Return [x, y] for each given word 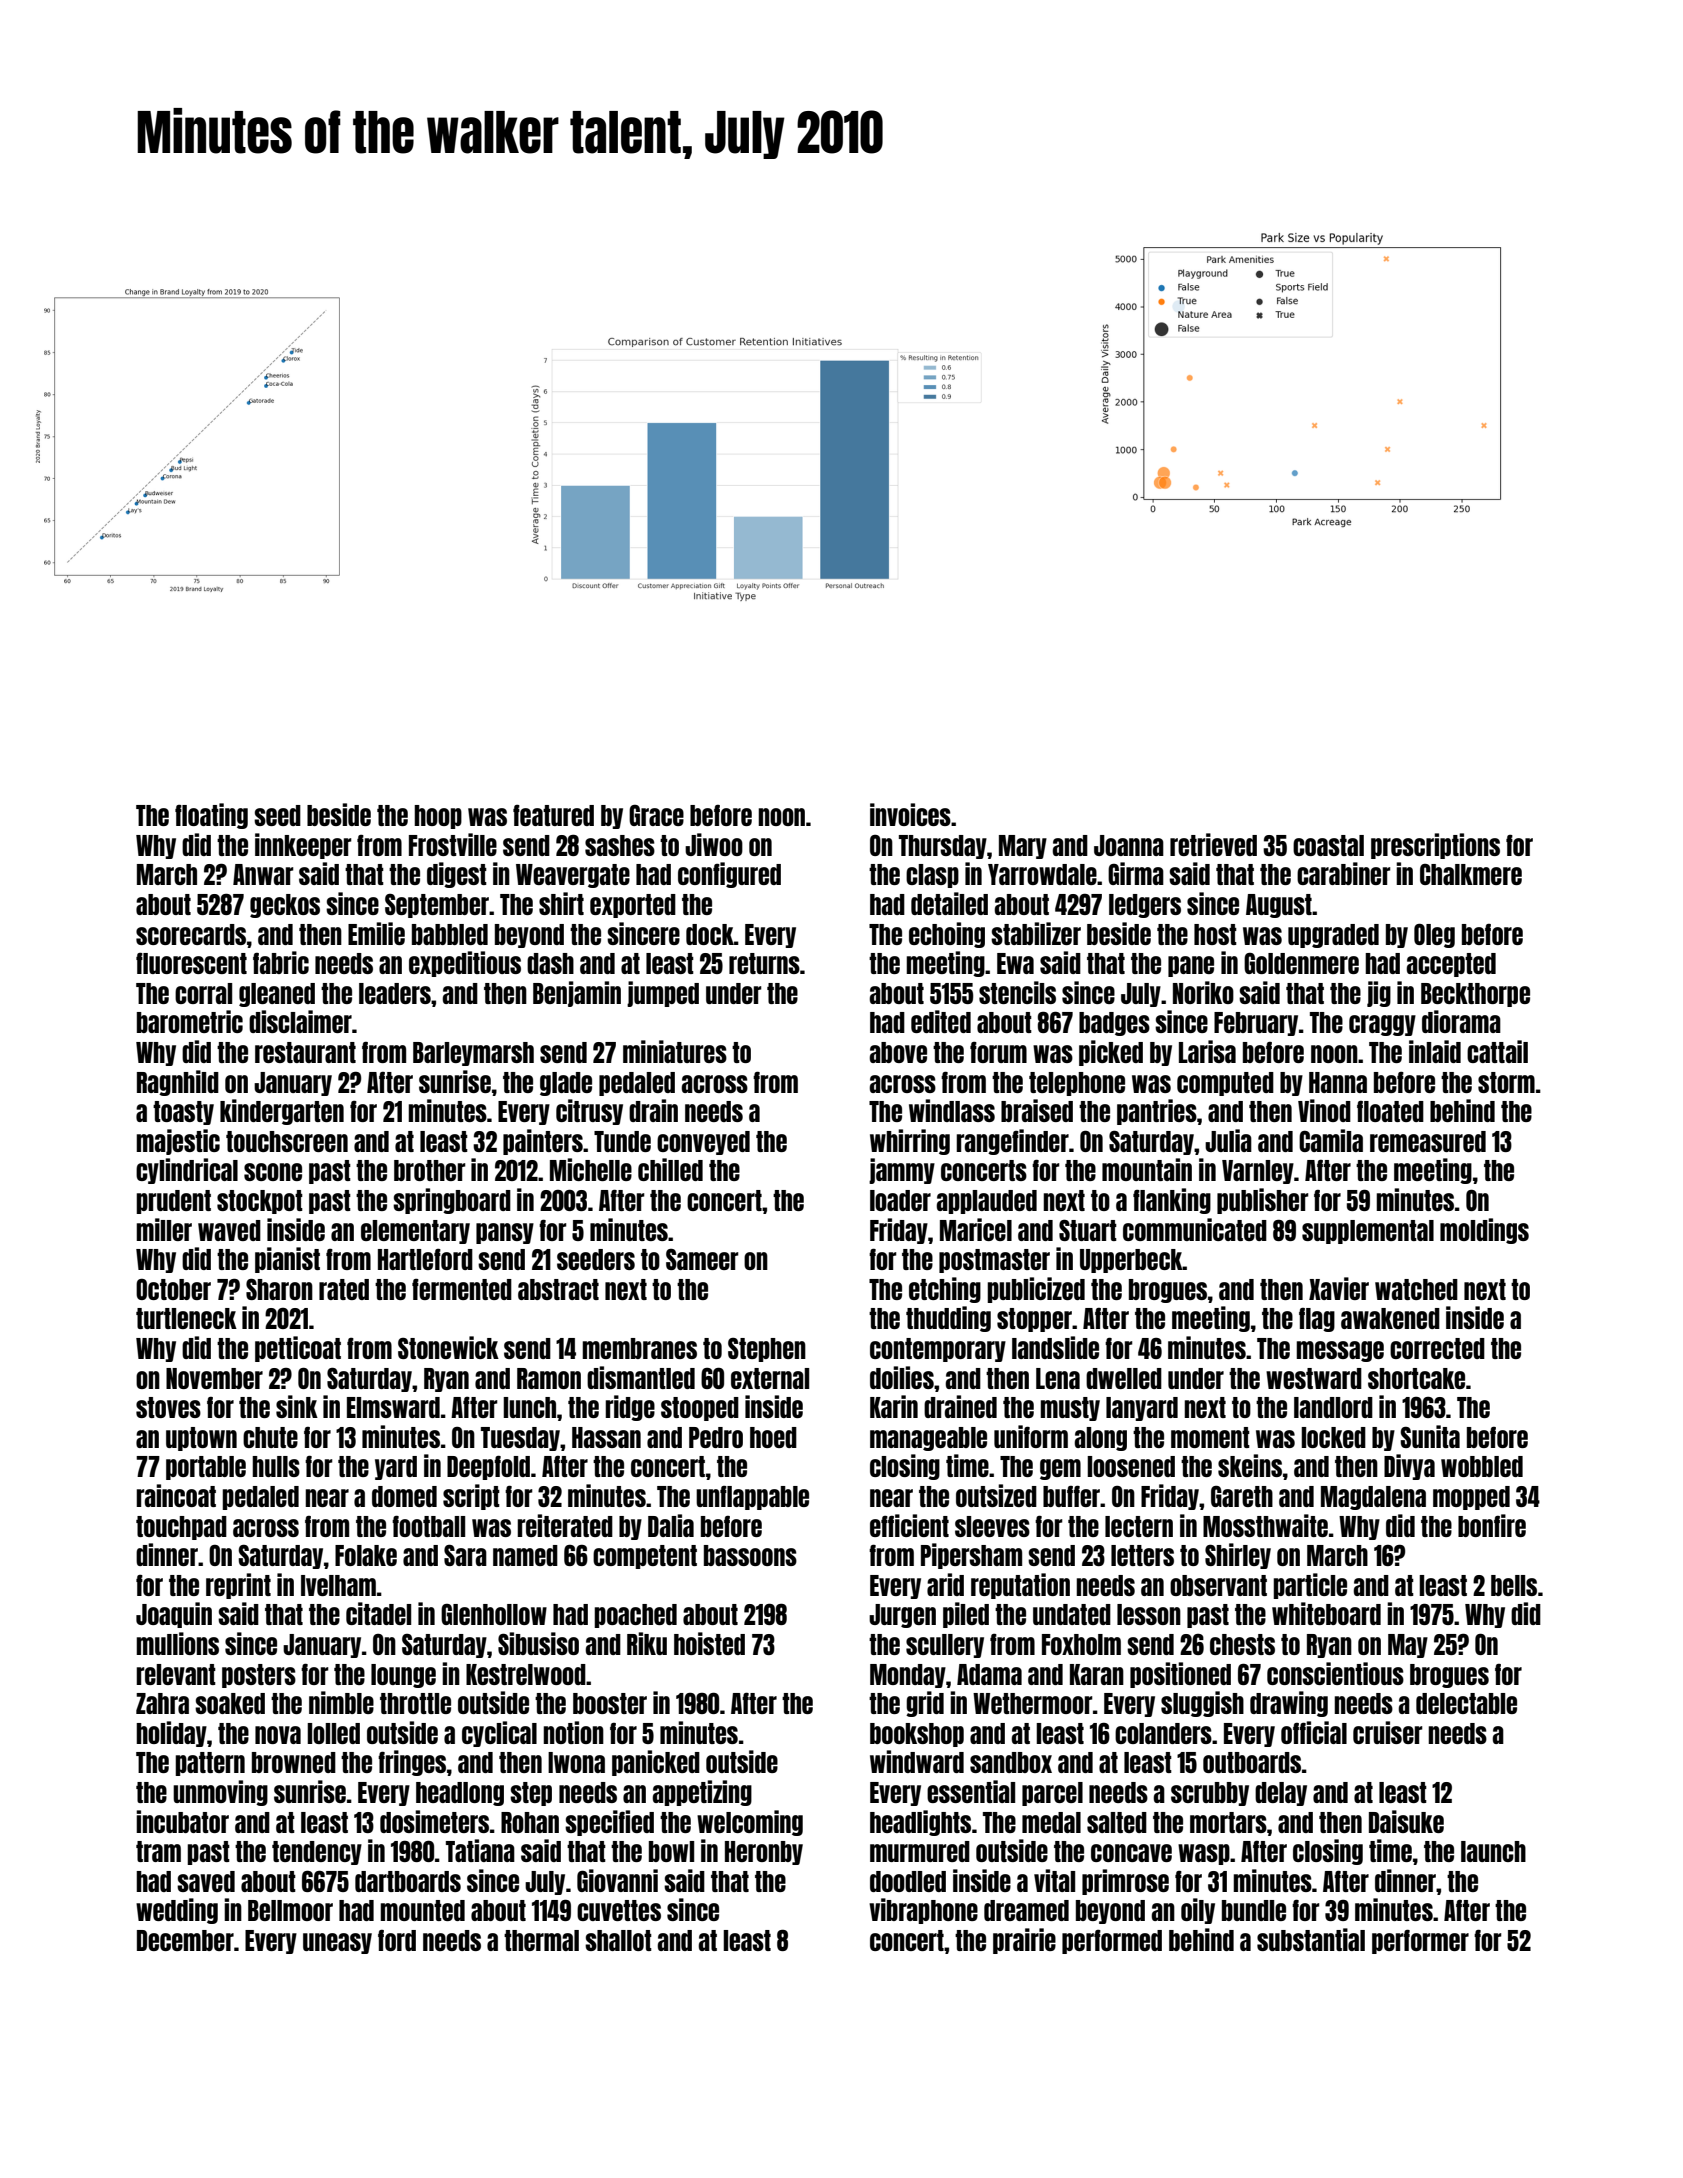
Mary [1023, 847]
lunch [529, 1407]
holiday [171, 1734]
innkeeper [303, 846]
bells [1514, 1585]
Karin [894, 1406]
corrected [1437, 1348]
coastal [1328, 845]
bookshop [917, 1735]
